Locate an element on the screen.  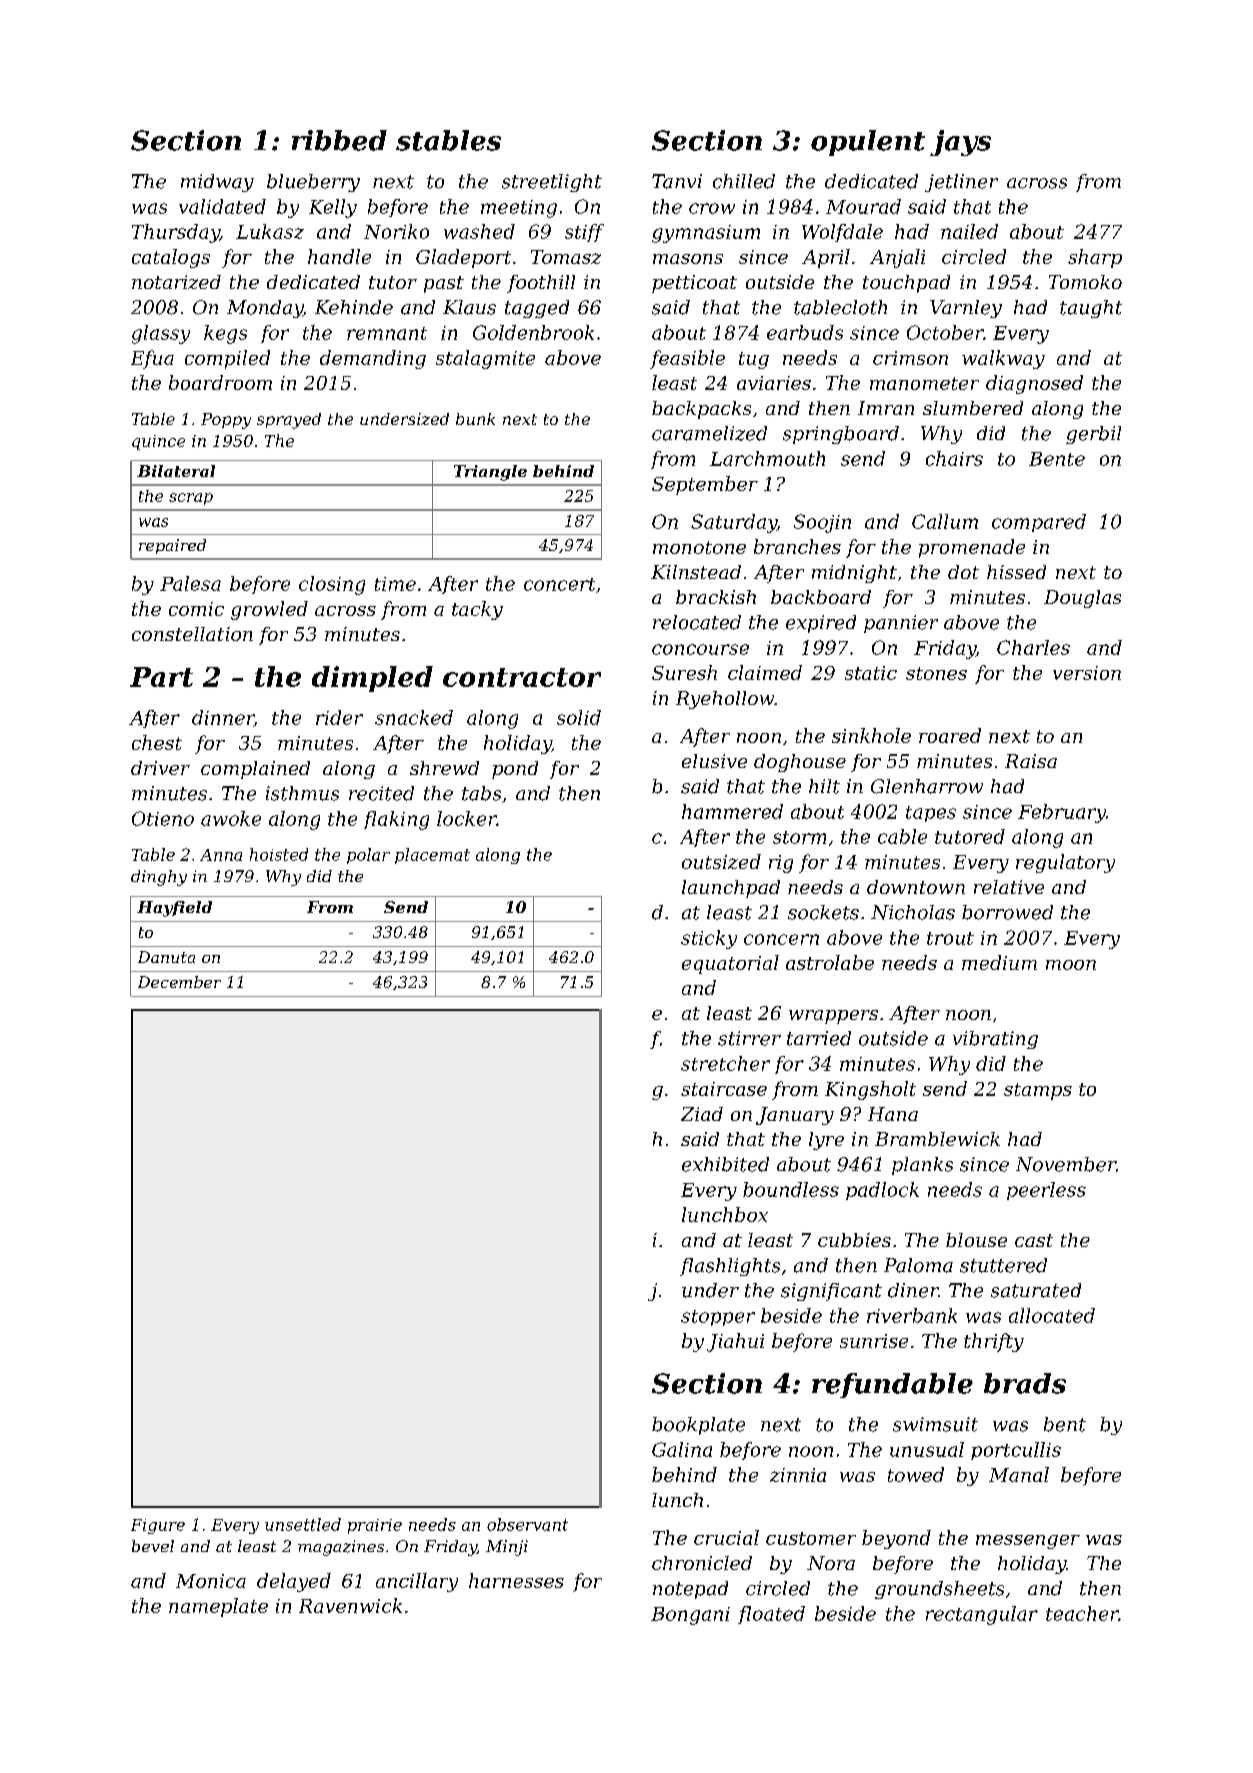
jays is located at coordinates (960, 143).
